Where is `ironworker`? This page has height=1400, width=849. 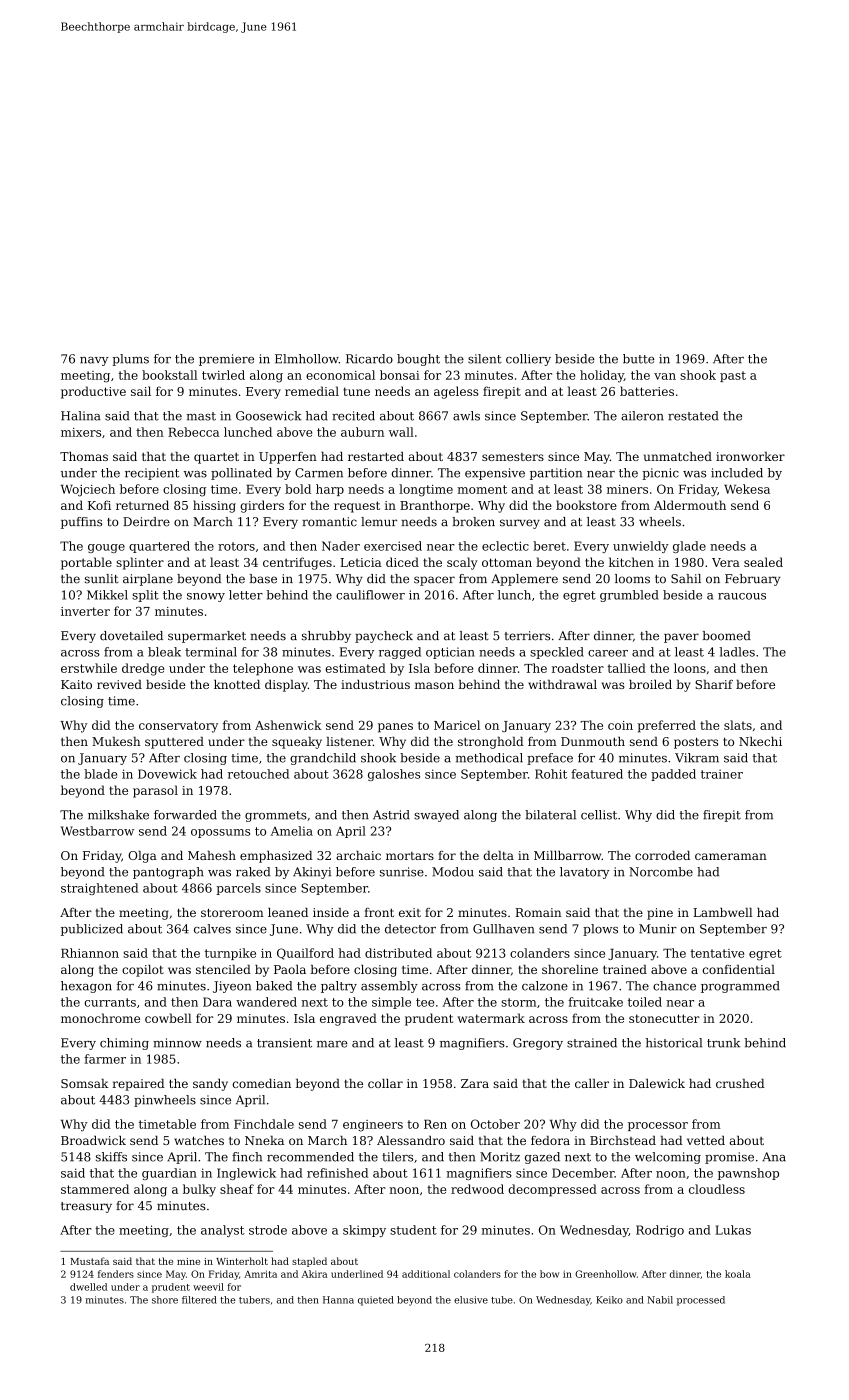
ironworker is located at coordinates (750, 456).
